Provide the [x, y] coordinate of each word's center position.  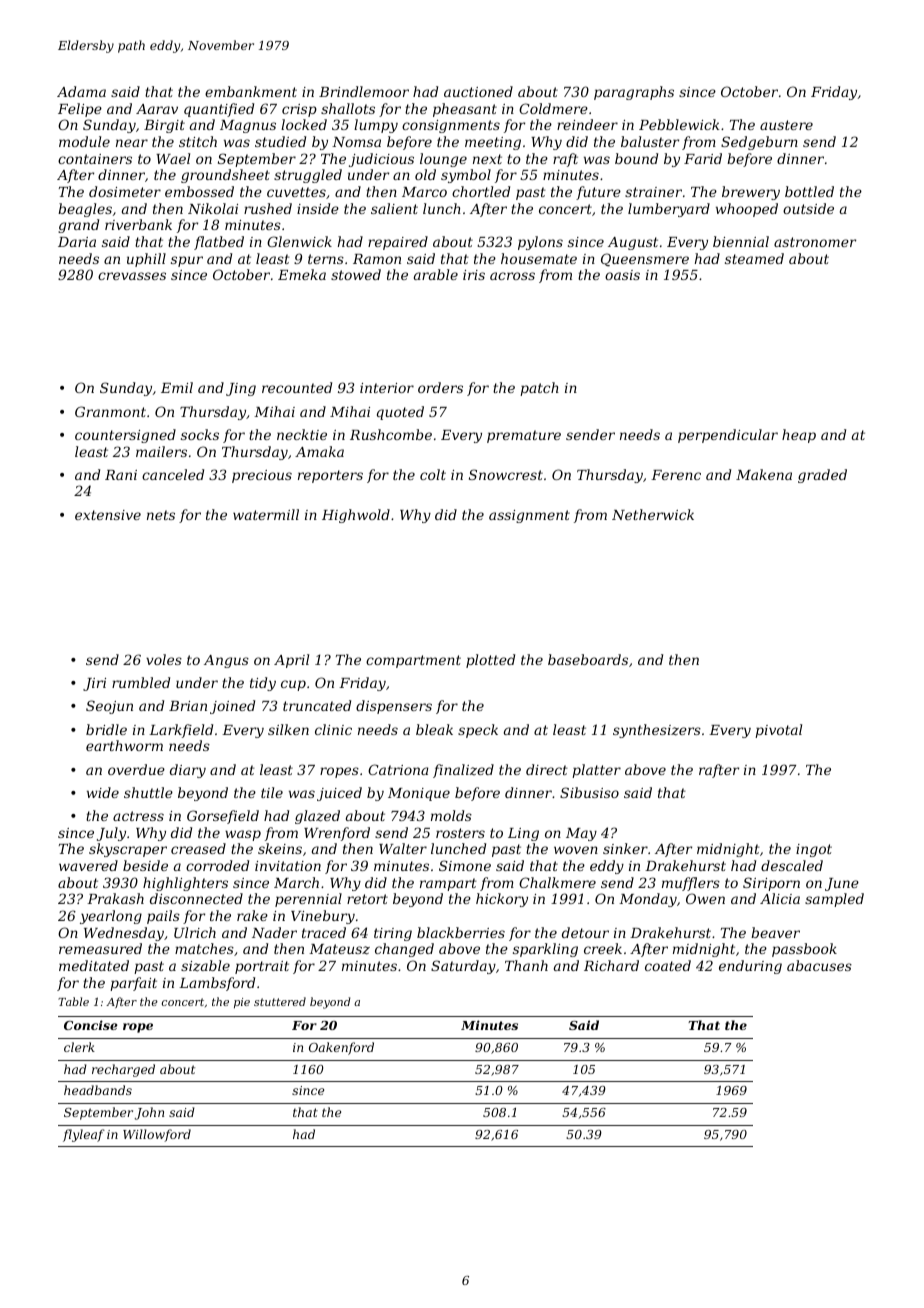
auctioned [478, 91]
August [633, 243]
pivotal [778, 731]
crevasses [132, 276]
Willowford [157, 1135]
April [291, 661]
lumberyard [669, 210]
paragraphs [634, 93]
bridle [106, 729]
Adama [81, 91]
